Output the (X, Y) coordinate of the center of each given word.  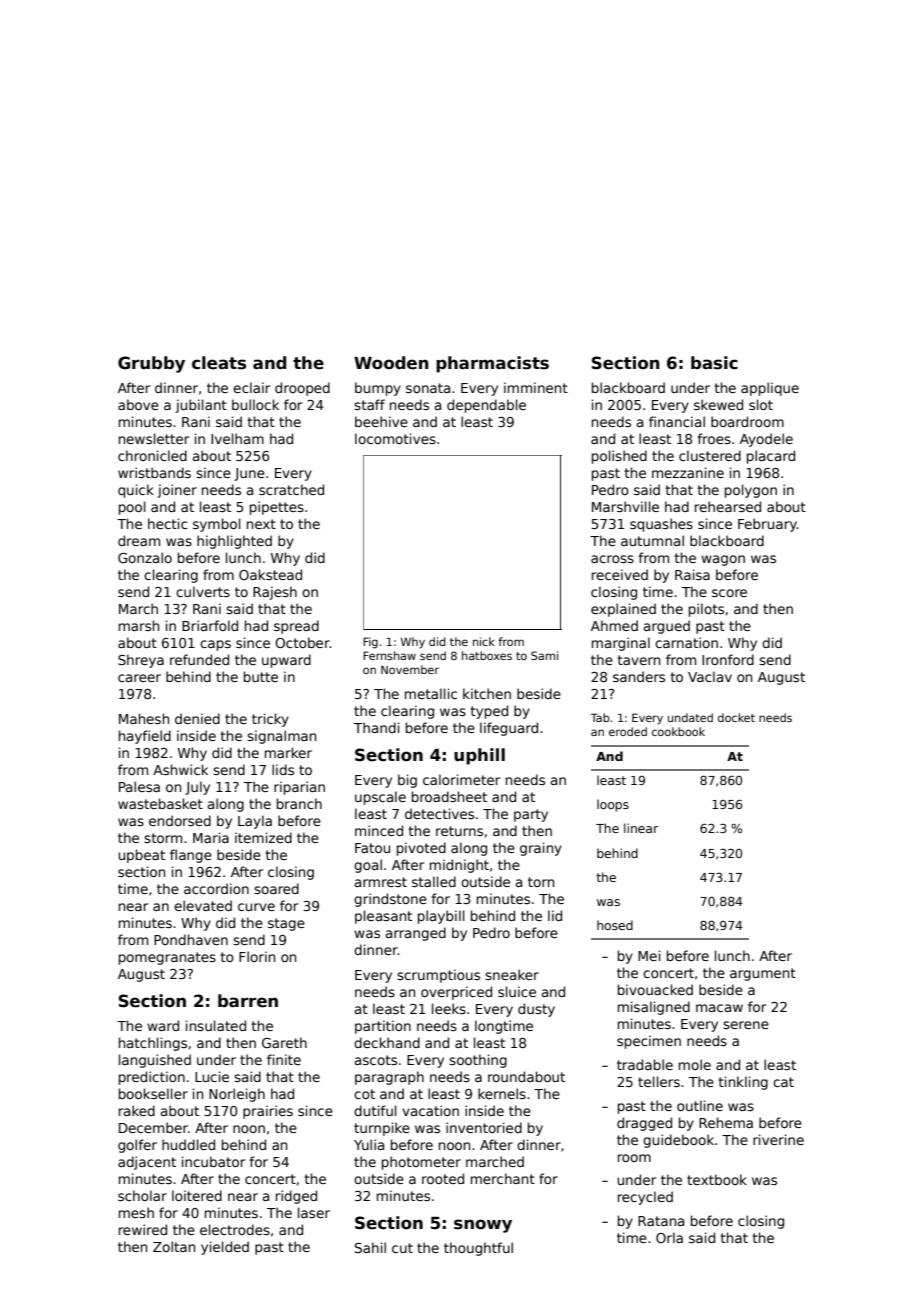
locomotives (395, 438)
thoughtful (478, 1249)
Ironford (728, 659)
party (531, 815)
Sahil (370, 1247)
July (197, 788)
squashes (661, 525)
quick (136, 491)
